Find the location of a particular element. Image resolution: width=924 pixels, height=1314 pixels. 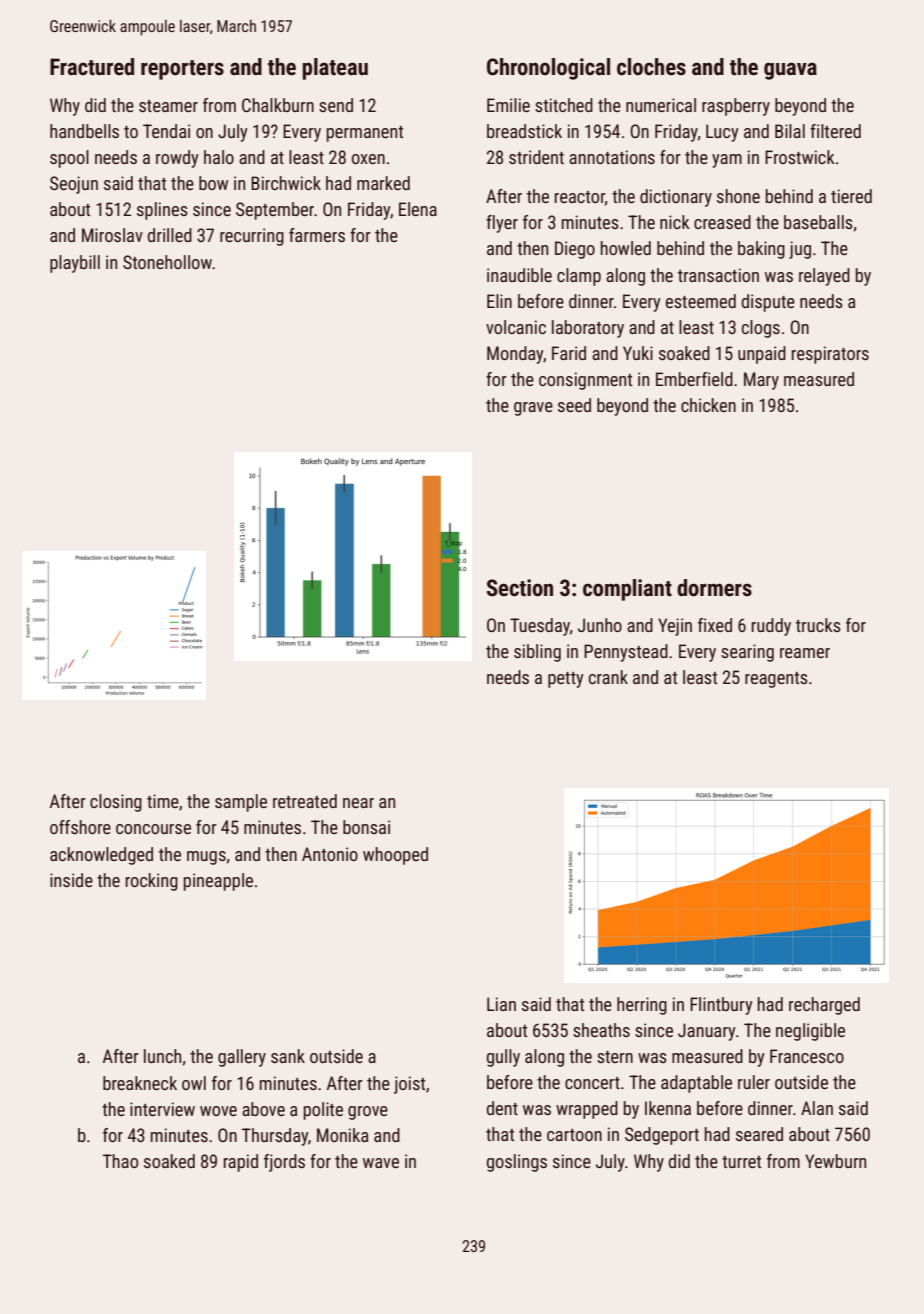

reamer is located at coordinates (805, 653).
